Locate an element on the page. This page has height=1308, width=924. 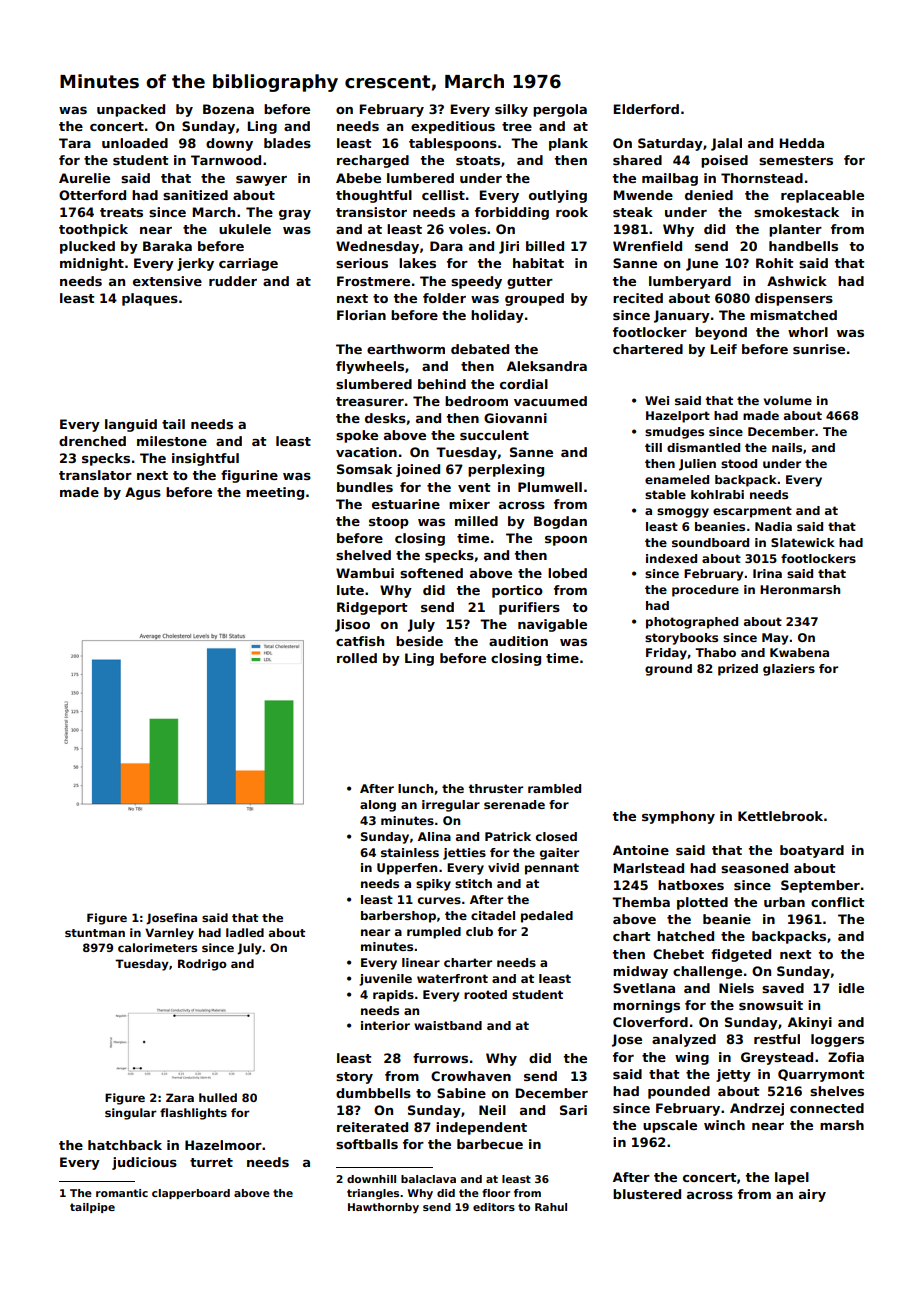
reiterated is located at coordinates (372, 1127).
